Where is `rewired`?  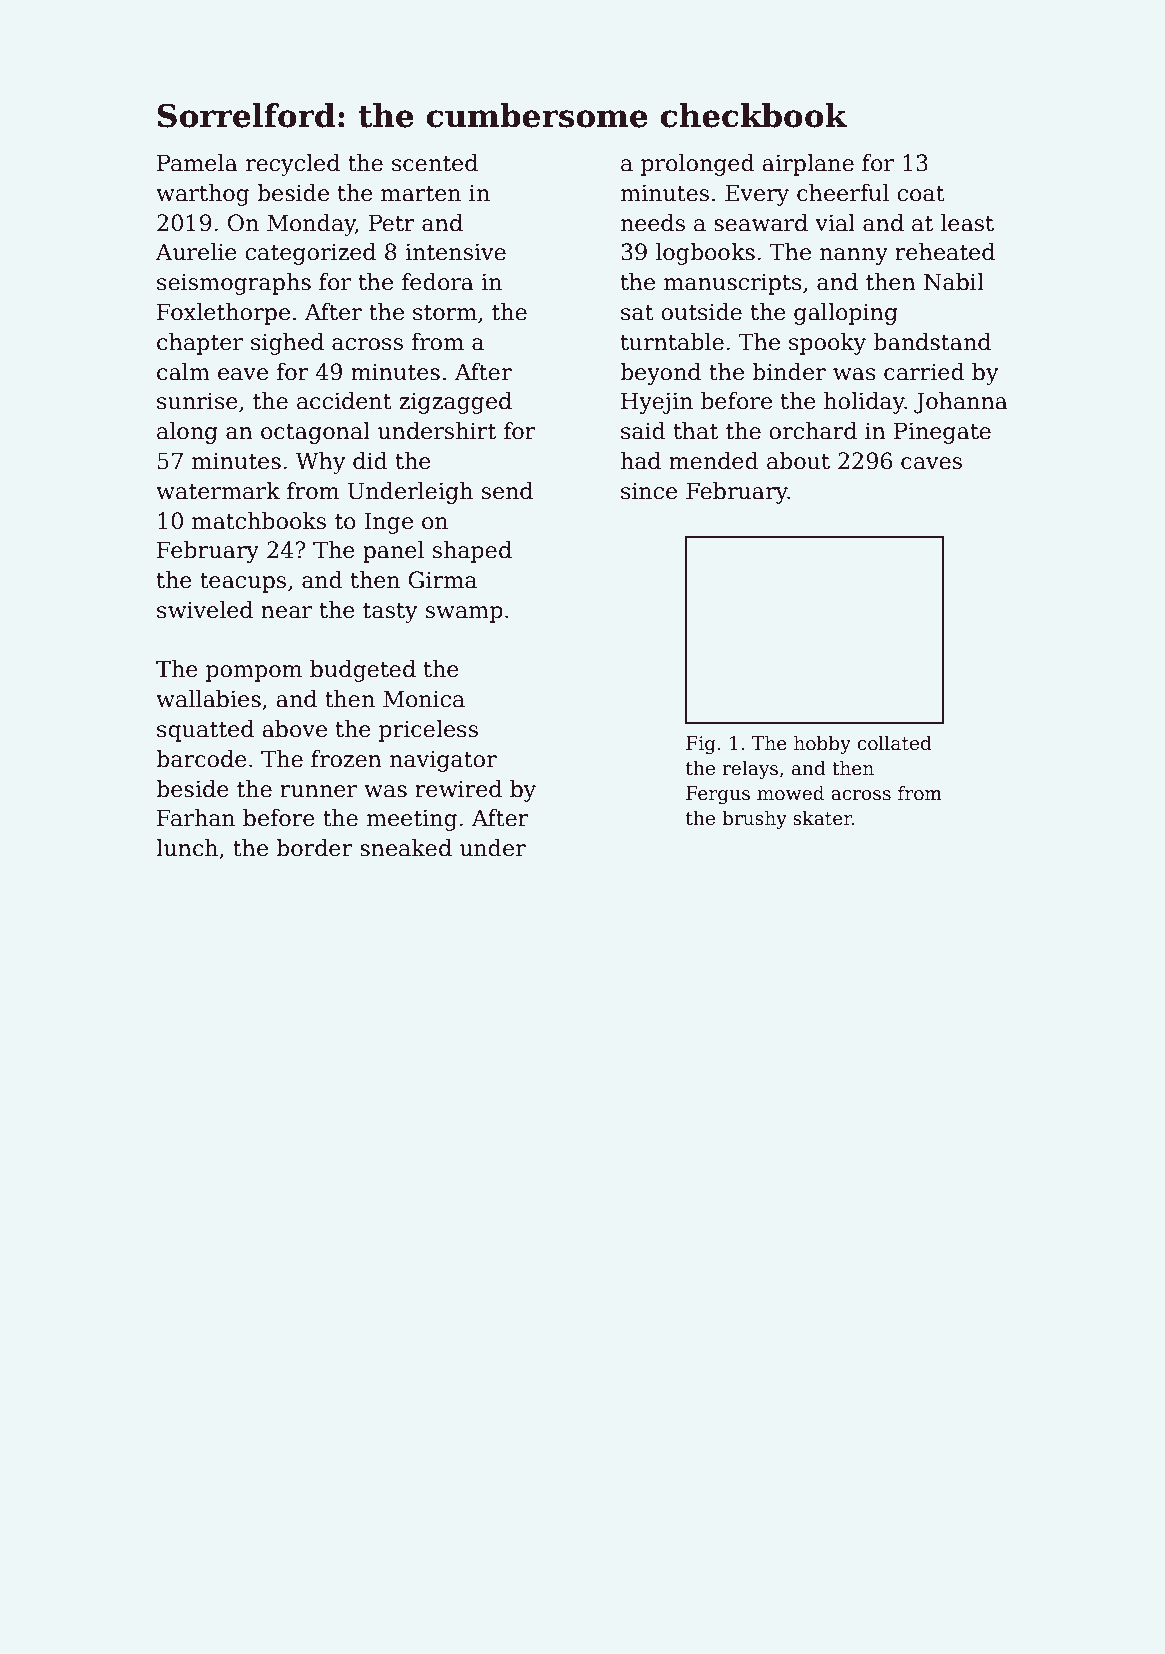
rewired is located at coordinates (458, 789).
